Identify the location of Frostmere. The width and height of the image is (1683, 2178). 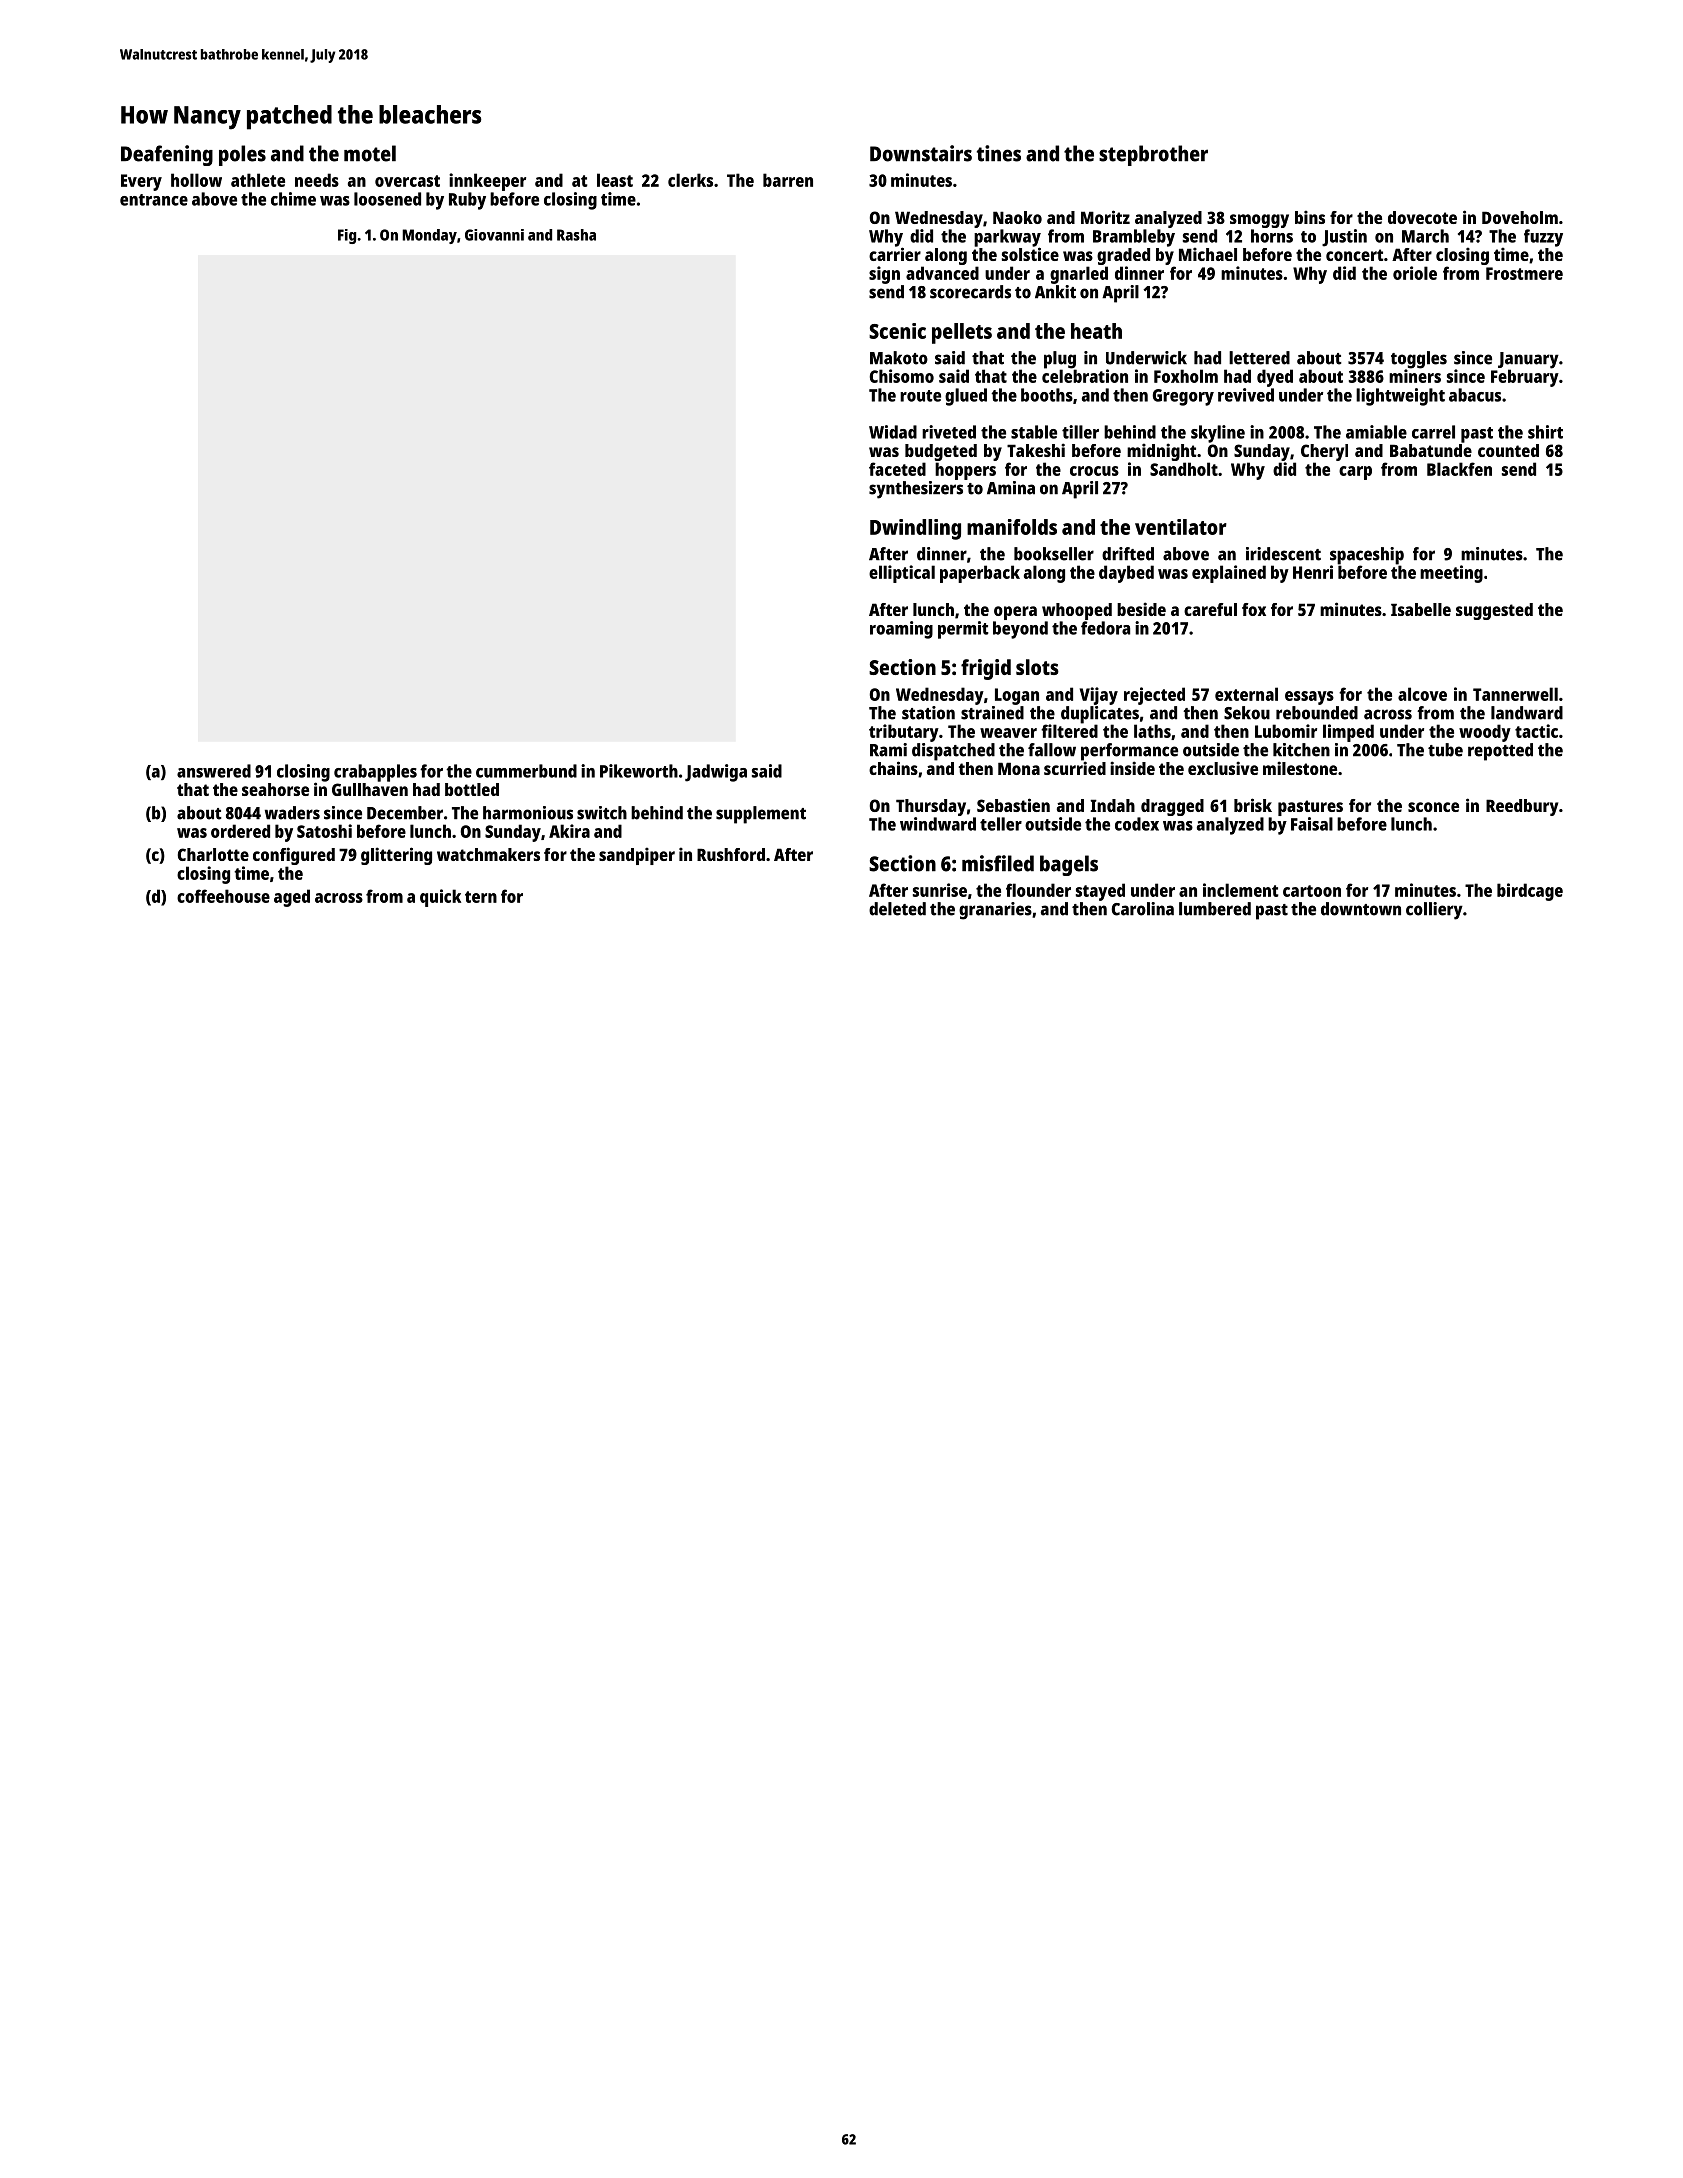
(1524, 273).
